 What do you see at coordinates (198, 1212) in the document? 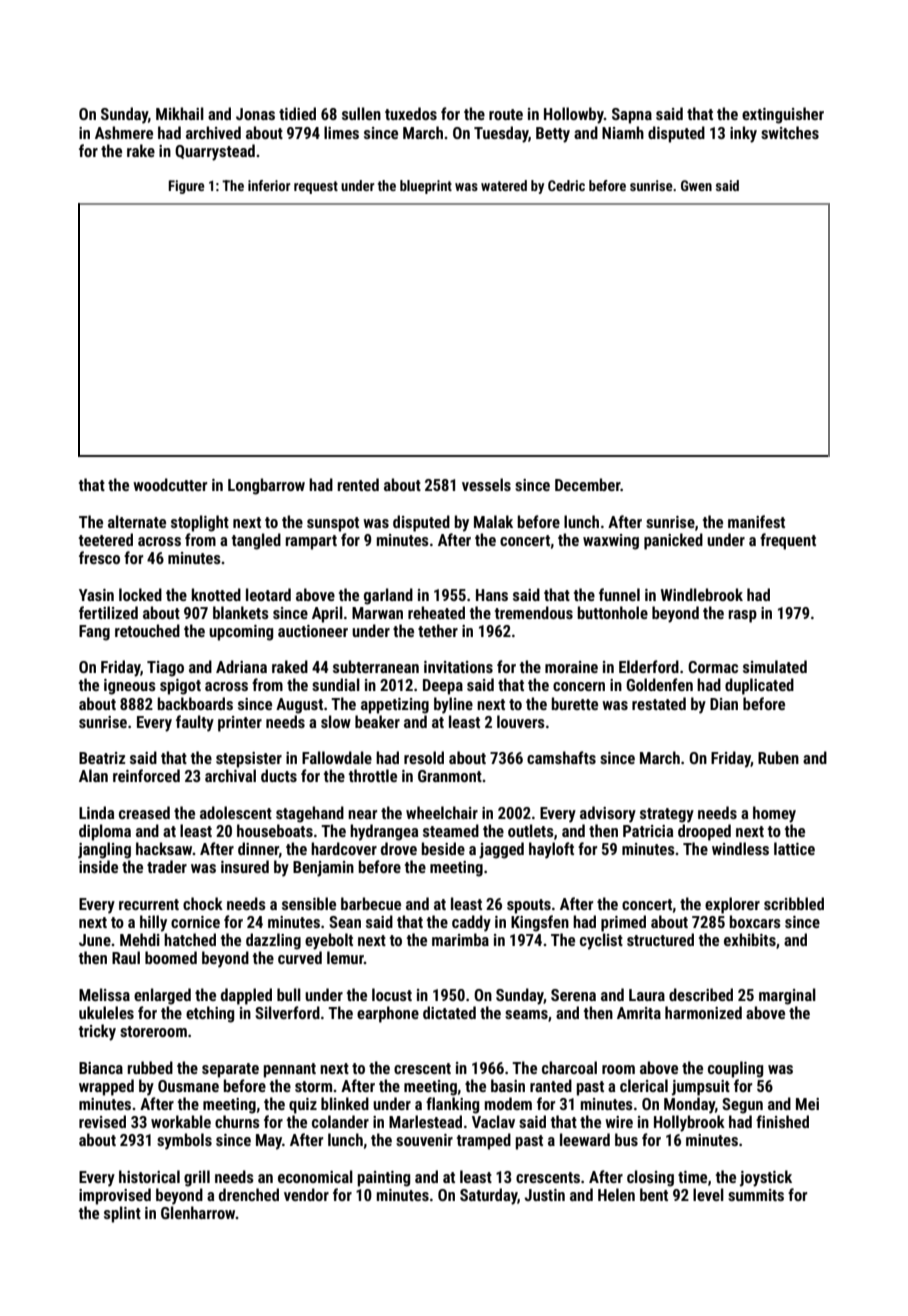
I see `Glenharrow` at bounding box center [198, 1212].
